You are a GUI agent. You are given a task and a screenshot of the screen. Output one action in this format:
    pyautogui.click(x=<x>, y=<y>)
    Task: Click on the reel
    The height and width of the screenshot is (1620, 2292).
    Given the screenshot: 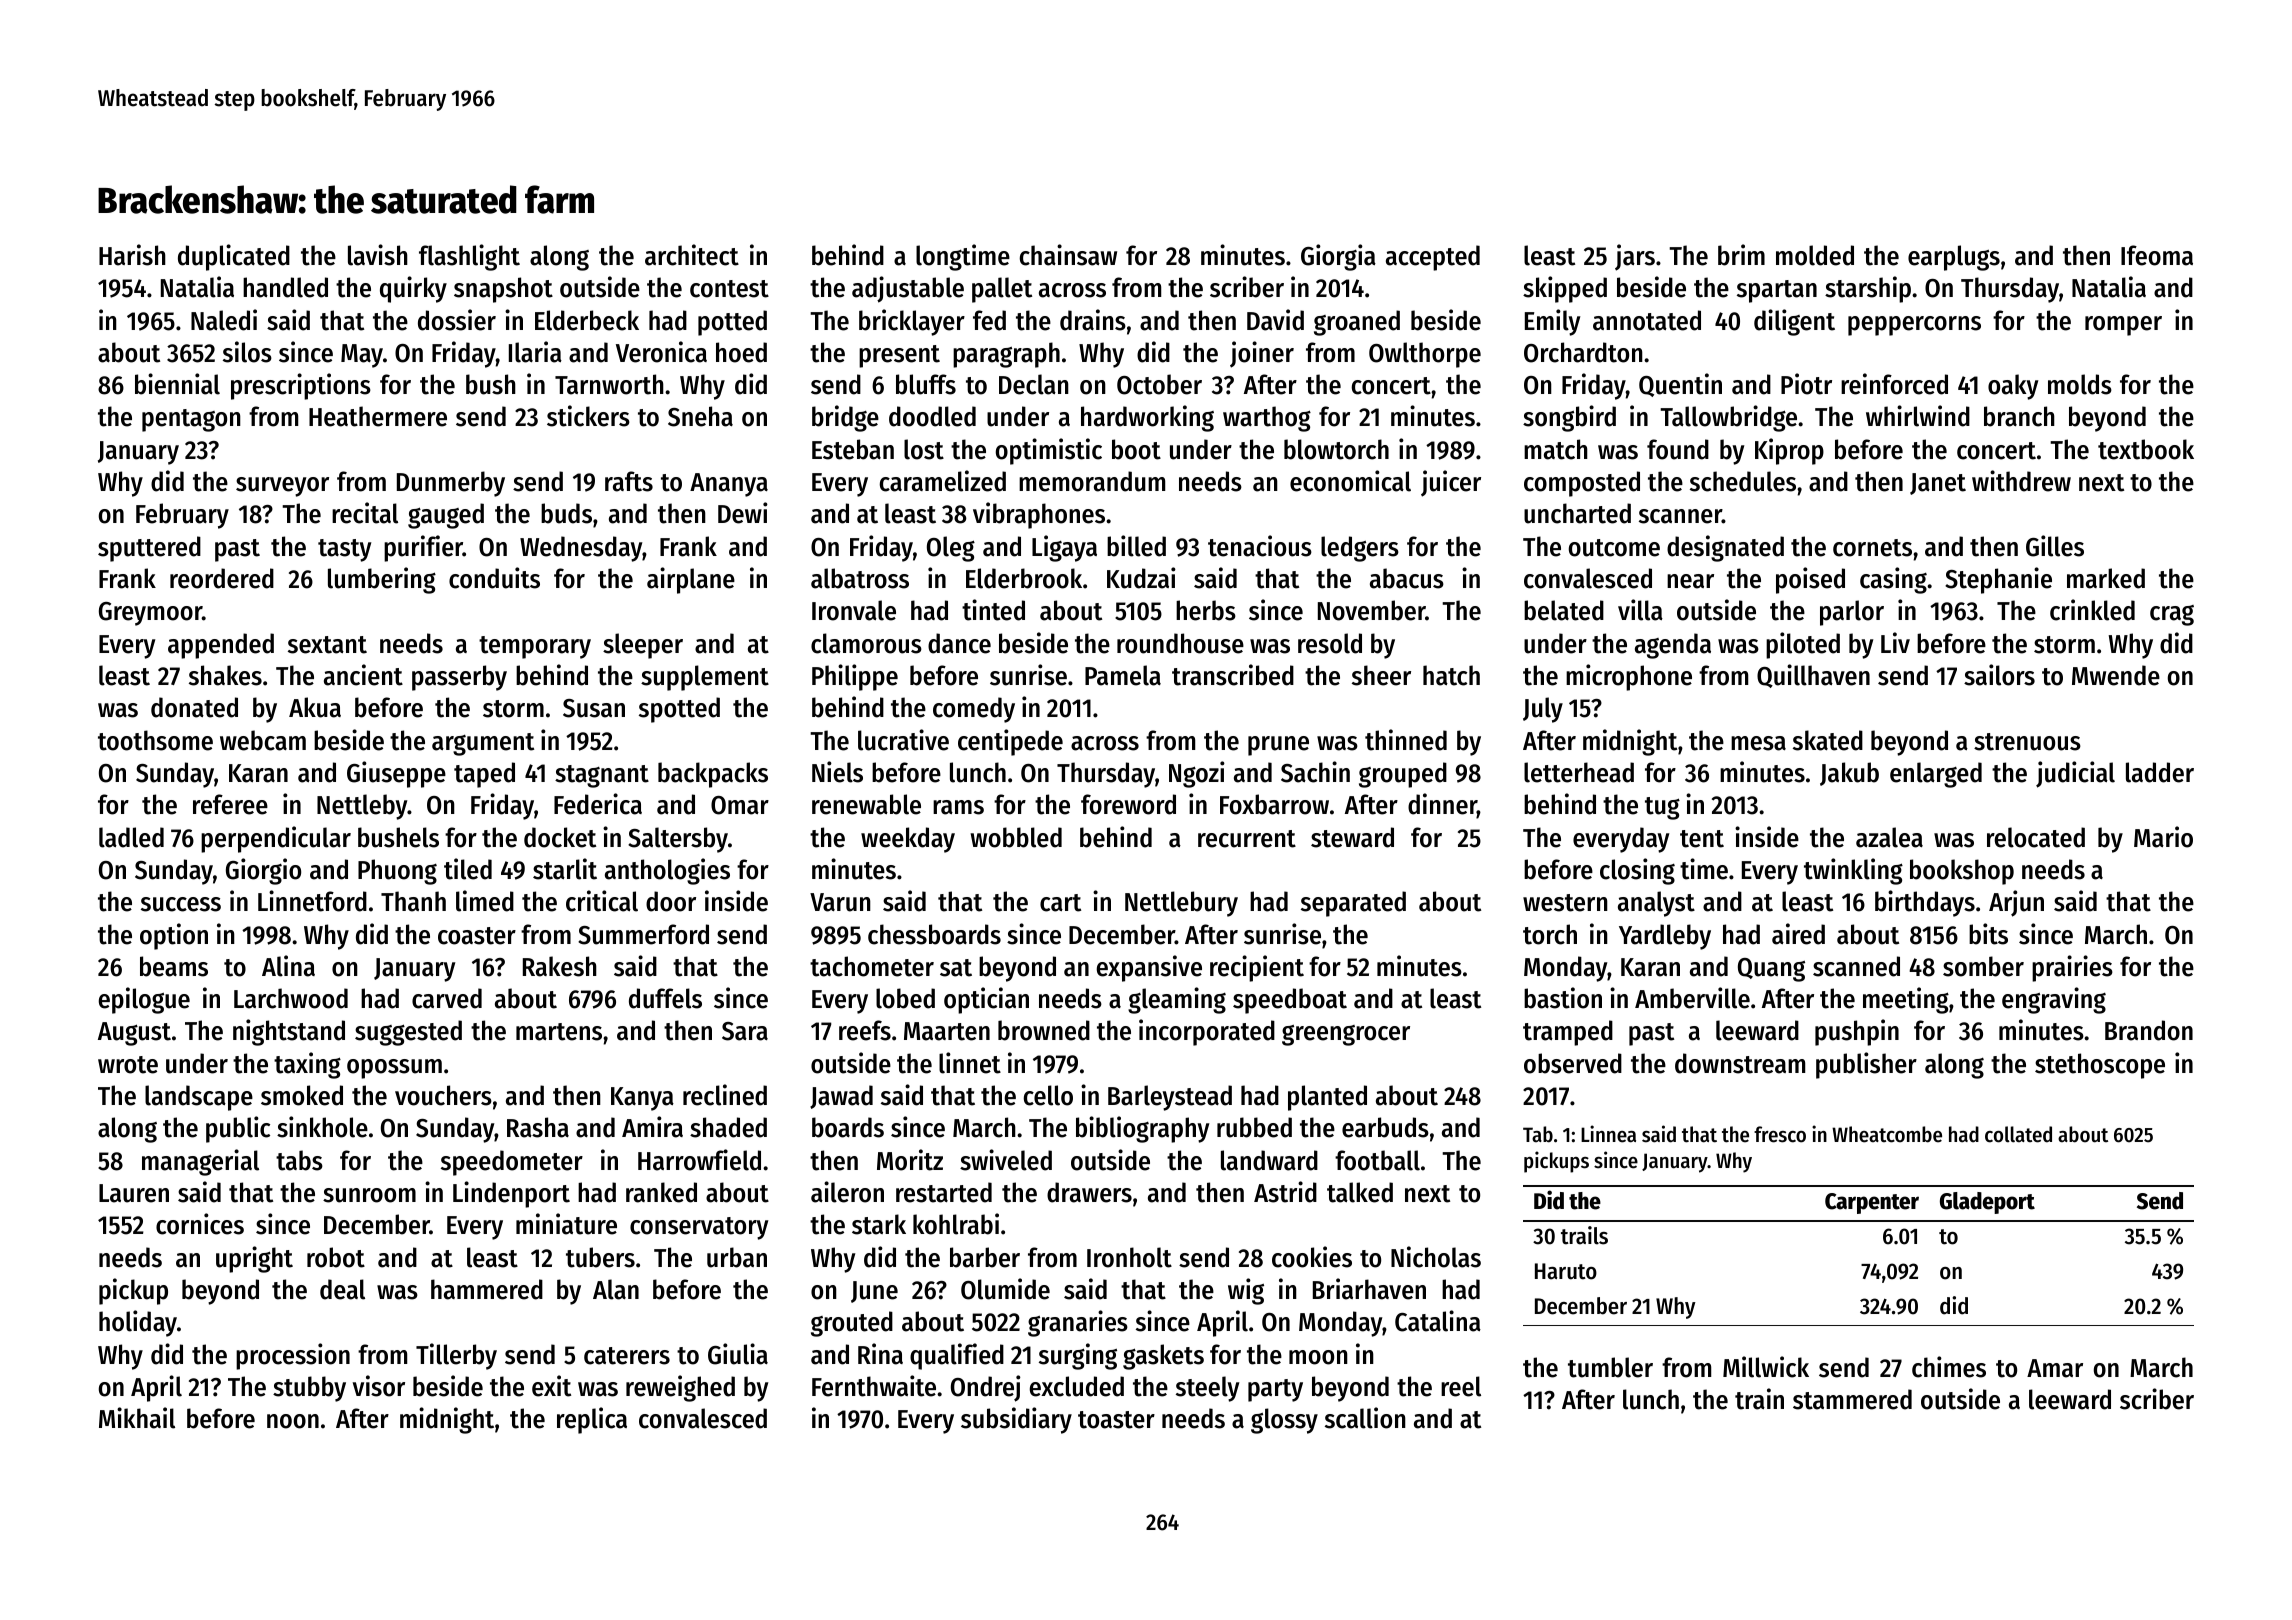 What is the action you would take?
    pyautogui.click(x=1461, y=1386)
